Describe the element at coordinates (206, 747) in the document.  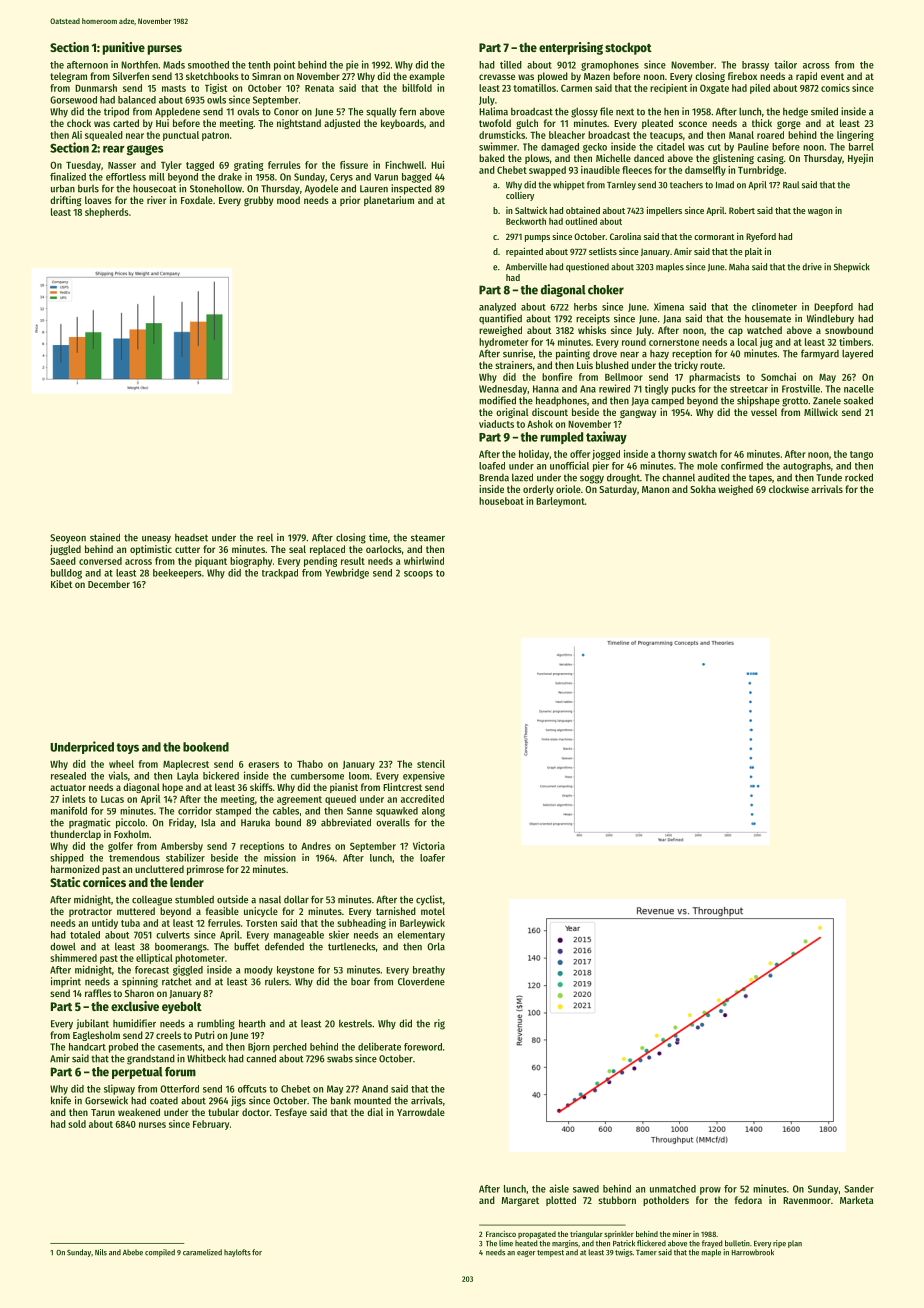
I see `bookend` at that location.
